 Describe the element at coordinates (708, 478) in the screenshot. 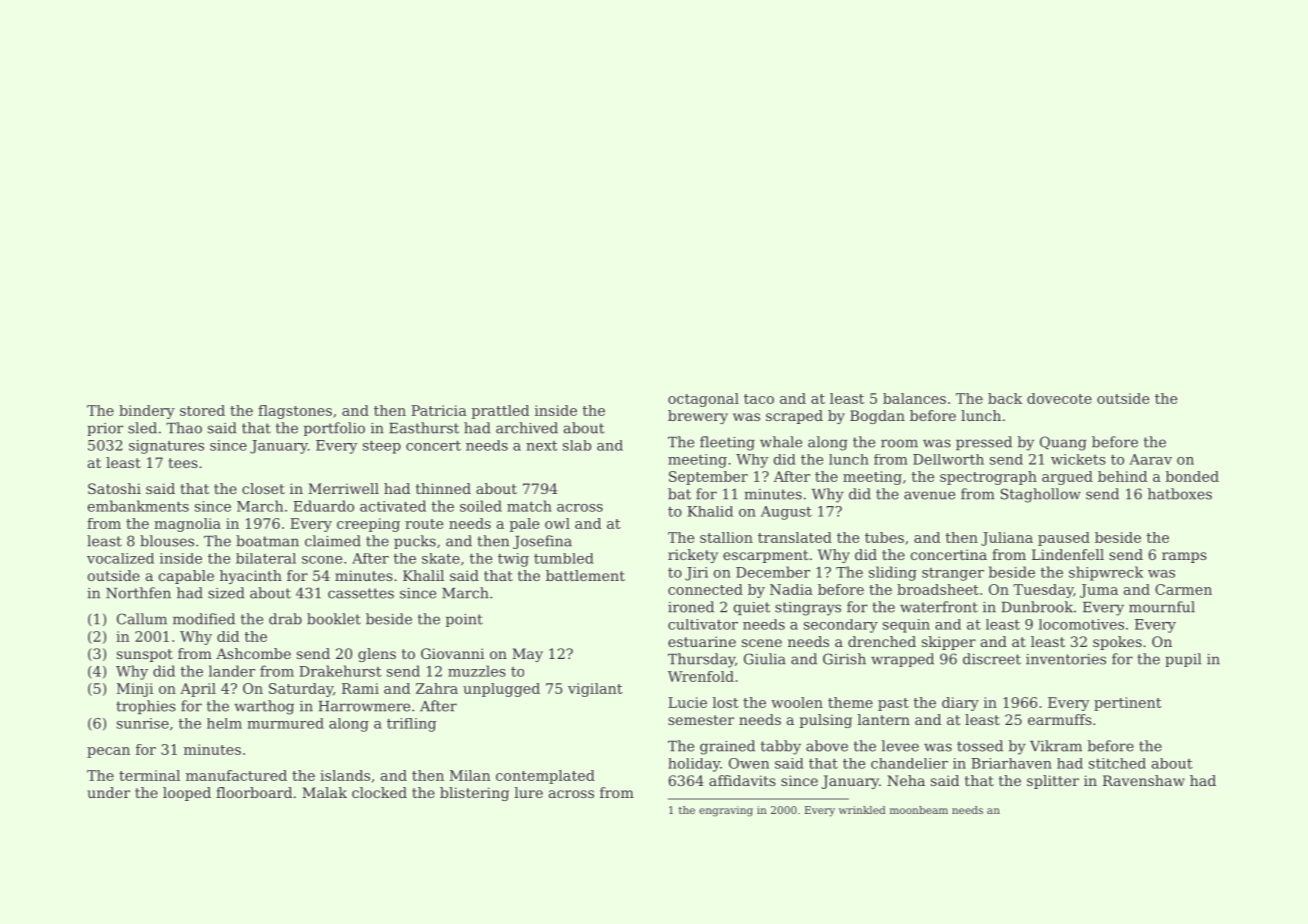

I see `September` at that location.
